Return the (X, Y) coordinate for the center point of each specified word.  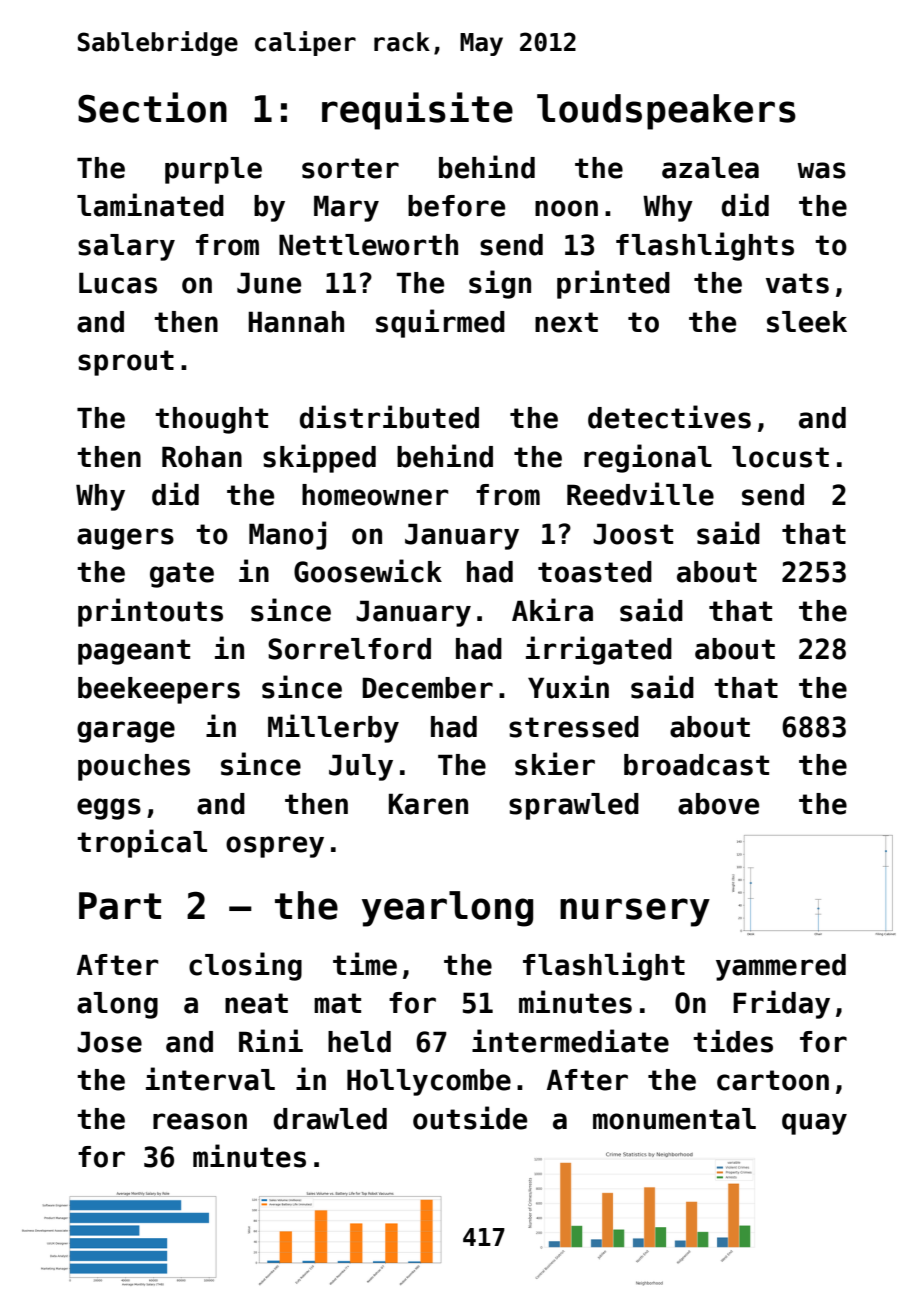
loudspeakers (666, 112)
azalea (710, 168)
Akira (552, 610)
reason (200, 1121)
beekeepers (159, 690)
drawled (330, 1119)
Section (152, 107)
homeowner (375, 495)
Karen (428, 804)
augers (125, 539)
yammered (781, 967)
